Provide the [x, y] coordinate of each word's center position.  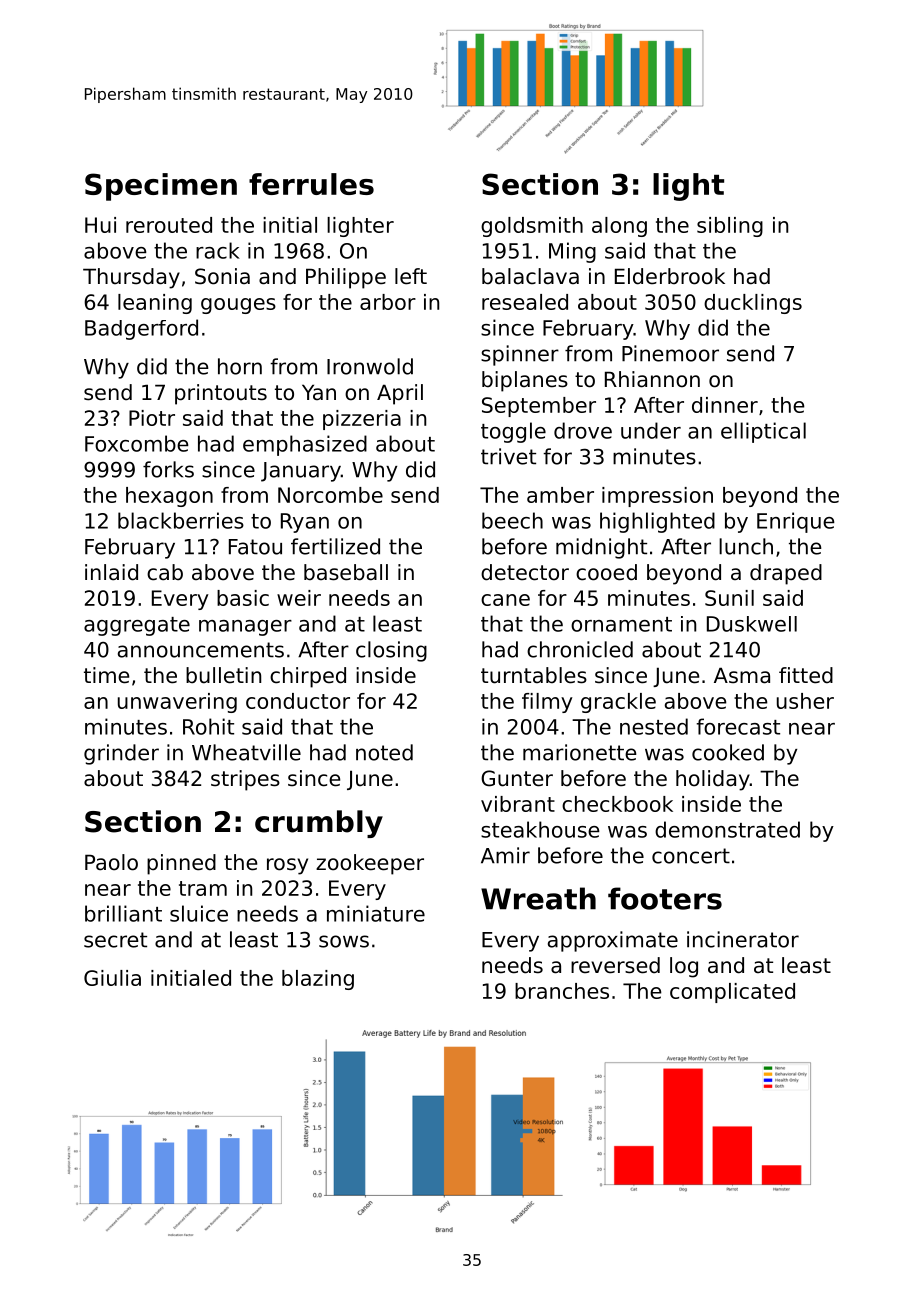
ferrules [311, 184]
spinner [520, 355]
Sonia [222, 276]
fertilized [335, 546]
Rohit [208, 726]
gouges [238, 306]
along [619, 227]
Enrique [796, 522]
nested [654, 726]
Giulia [112, 978]
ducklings [753, 304]
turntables [534, 675]
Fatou [255, 547]
